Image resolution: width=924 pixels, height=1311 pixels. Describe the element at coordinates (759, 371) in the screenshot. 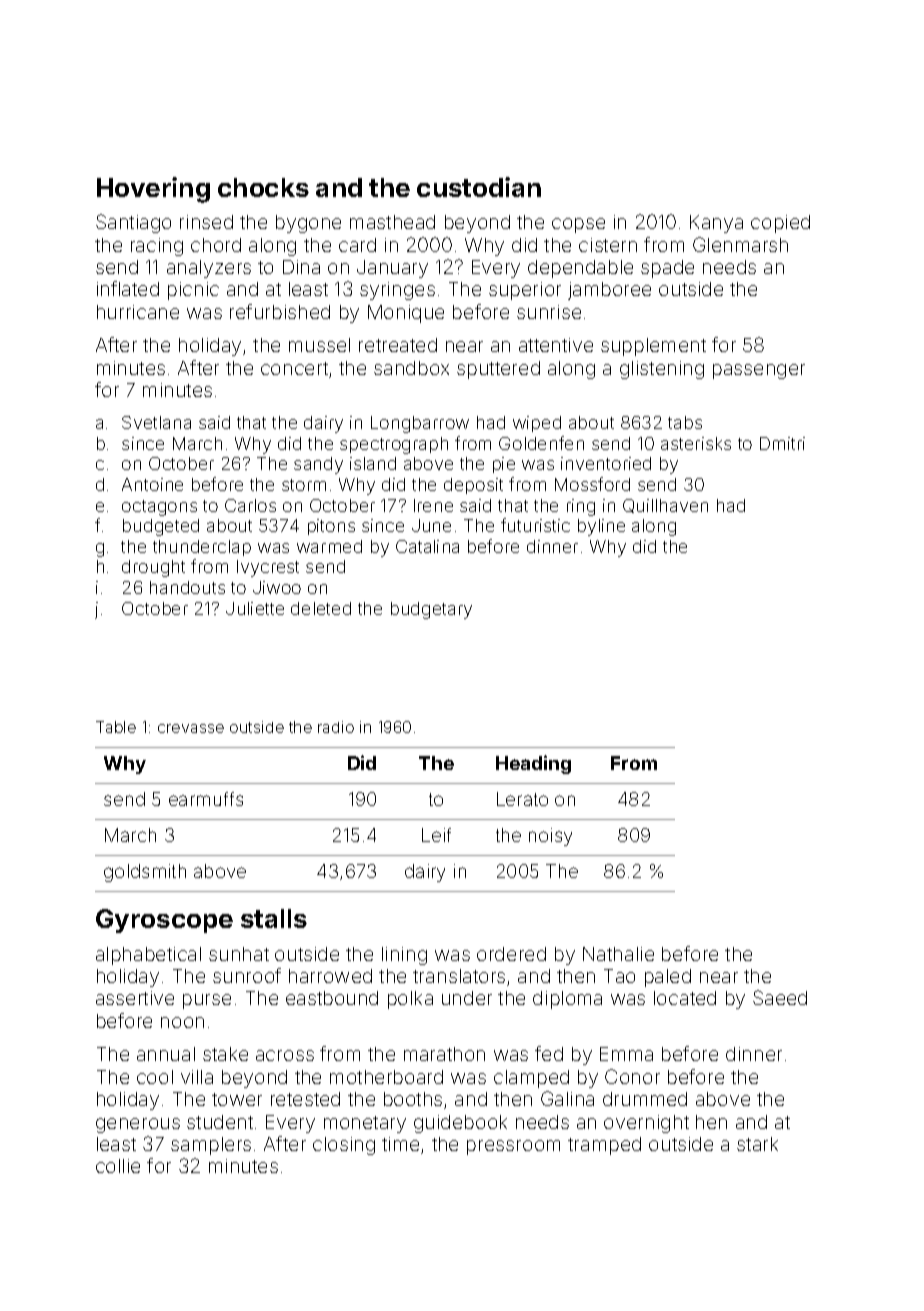

I see `passenger` at that location.
